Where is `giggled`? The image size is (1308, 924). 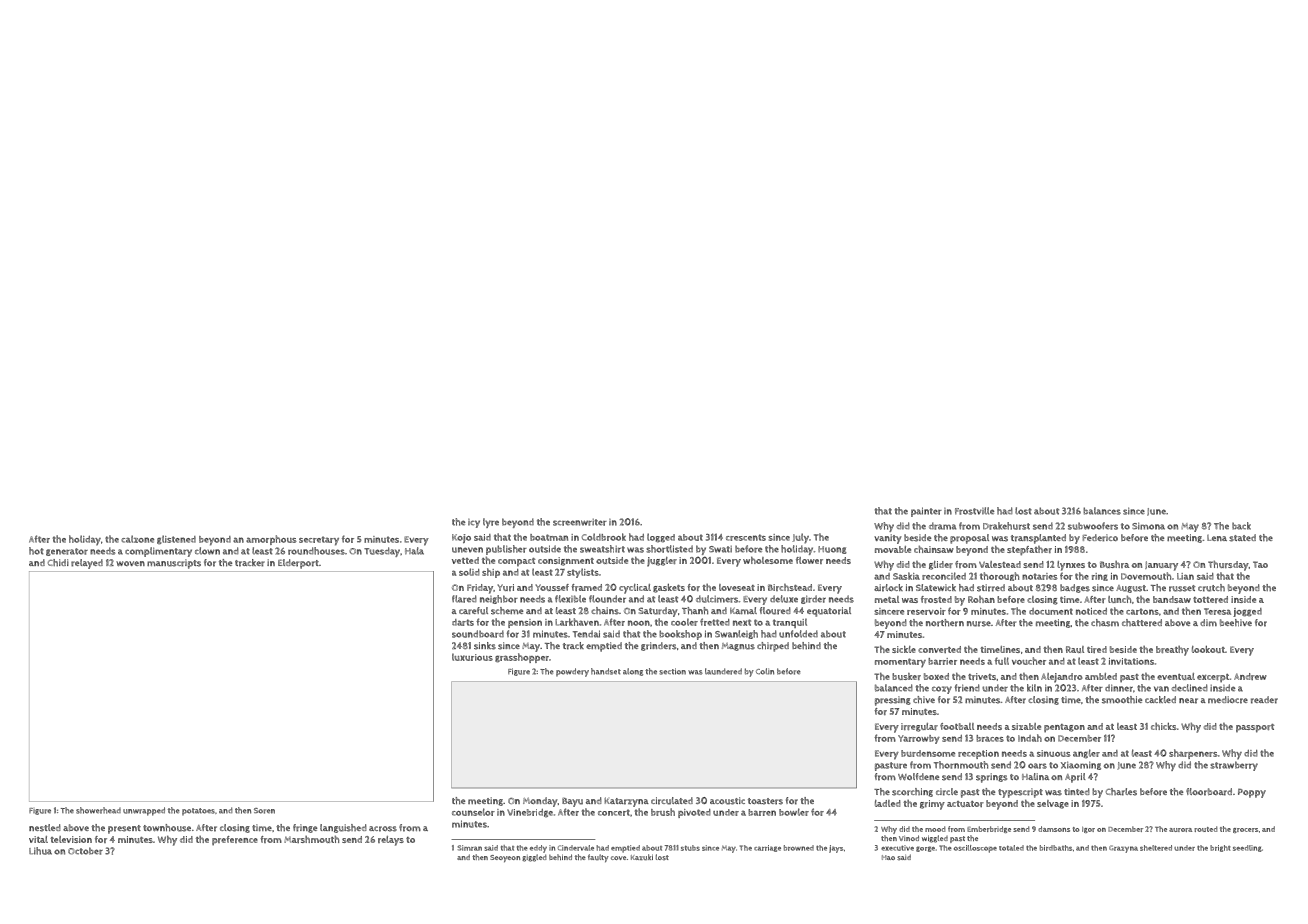 giggled is located at coordinates (534, 858).
